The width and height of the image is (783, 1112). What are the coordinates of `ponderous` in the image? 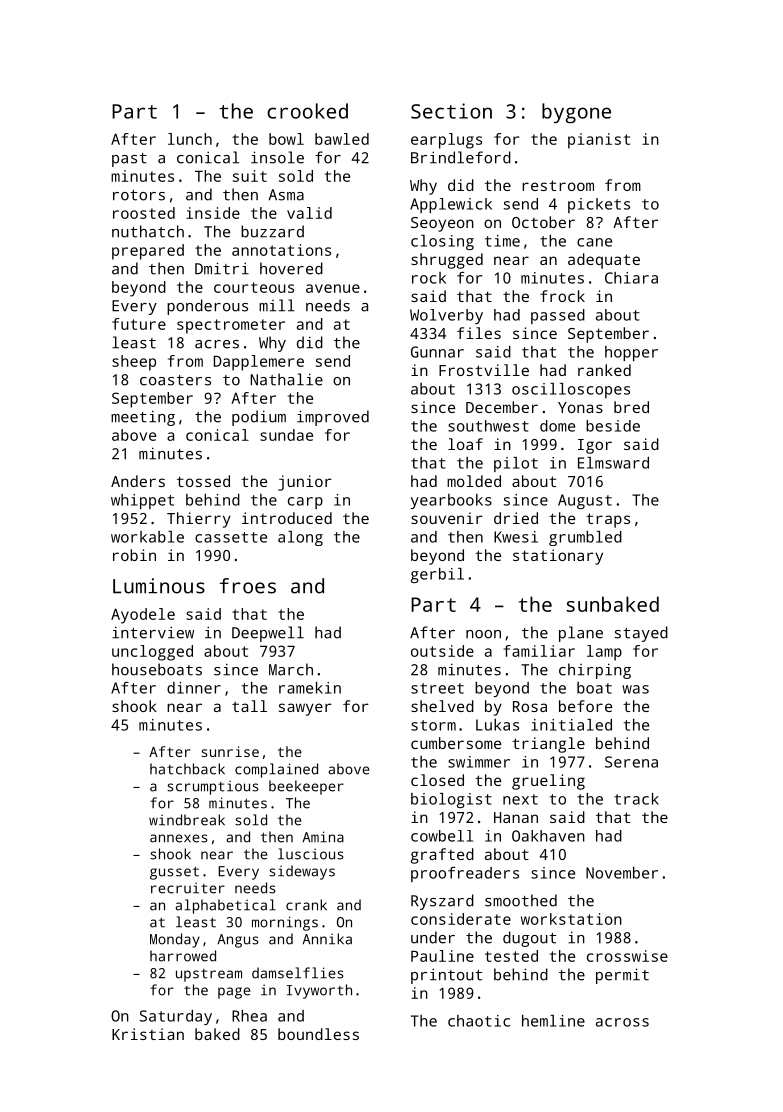 It's located at (207, 307).
